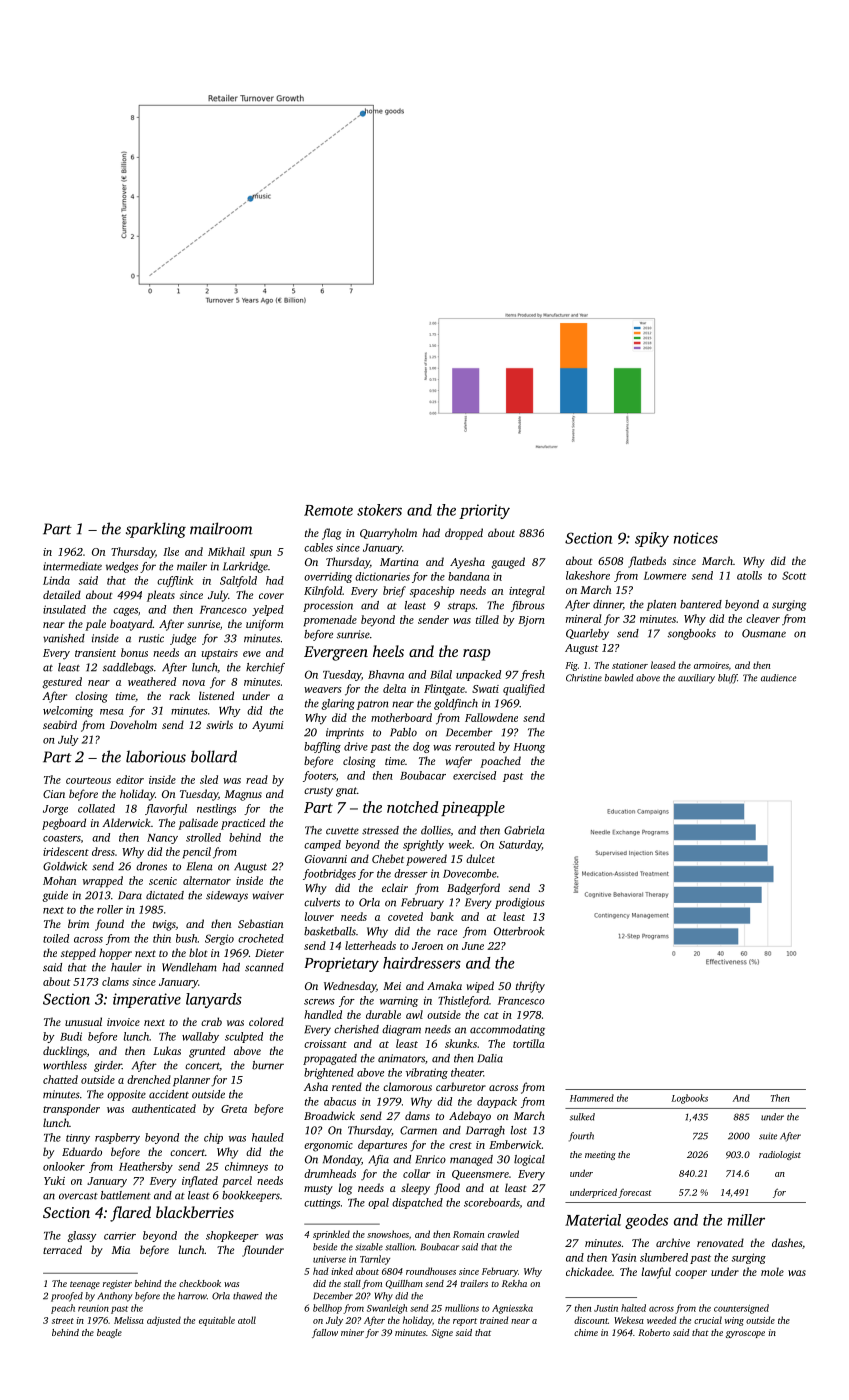 The height and width of the image is (1400, 849). Describe the element at coordinates (586, 1332) in the image. I see `chime` at that location.
